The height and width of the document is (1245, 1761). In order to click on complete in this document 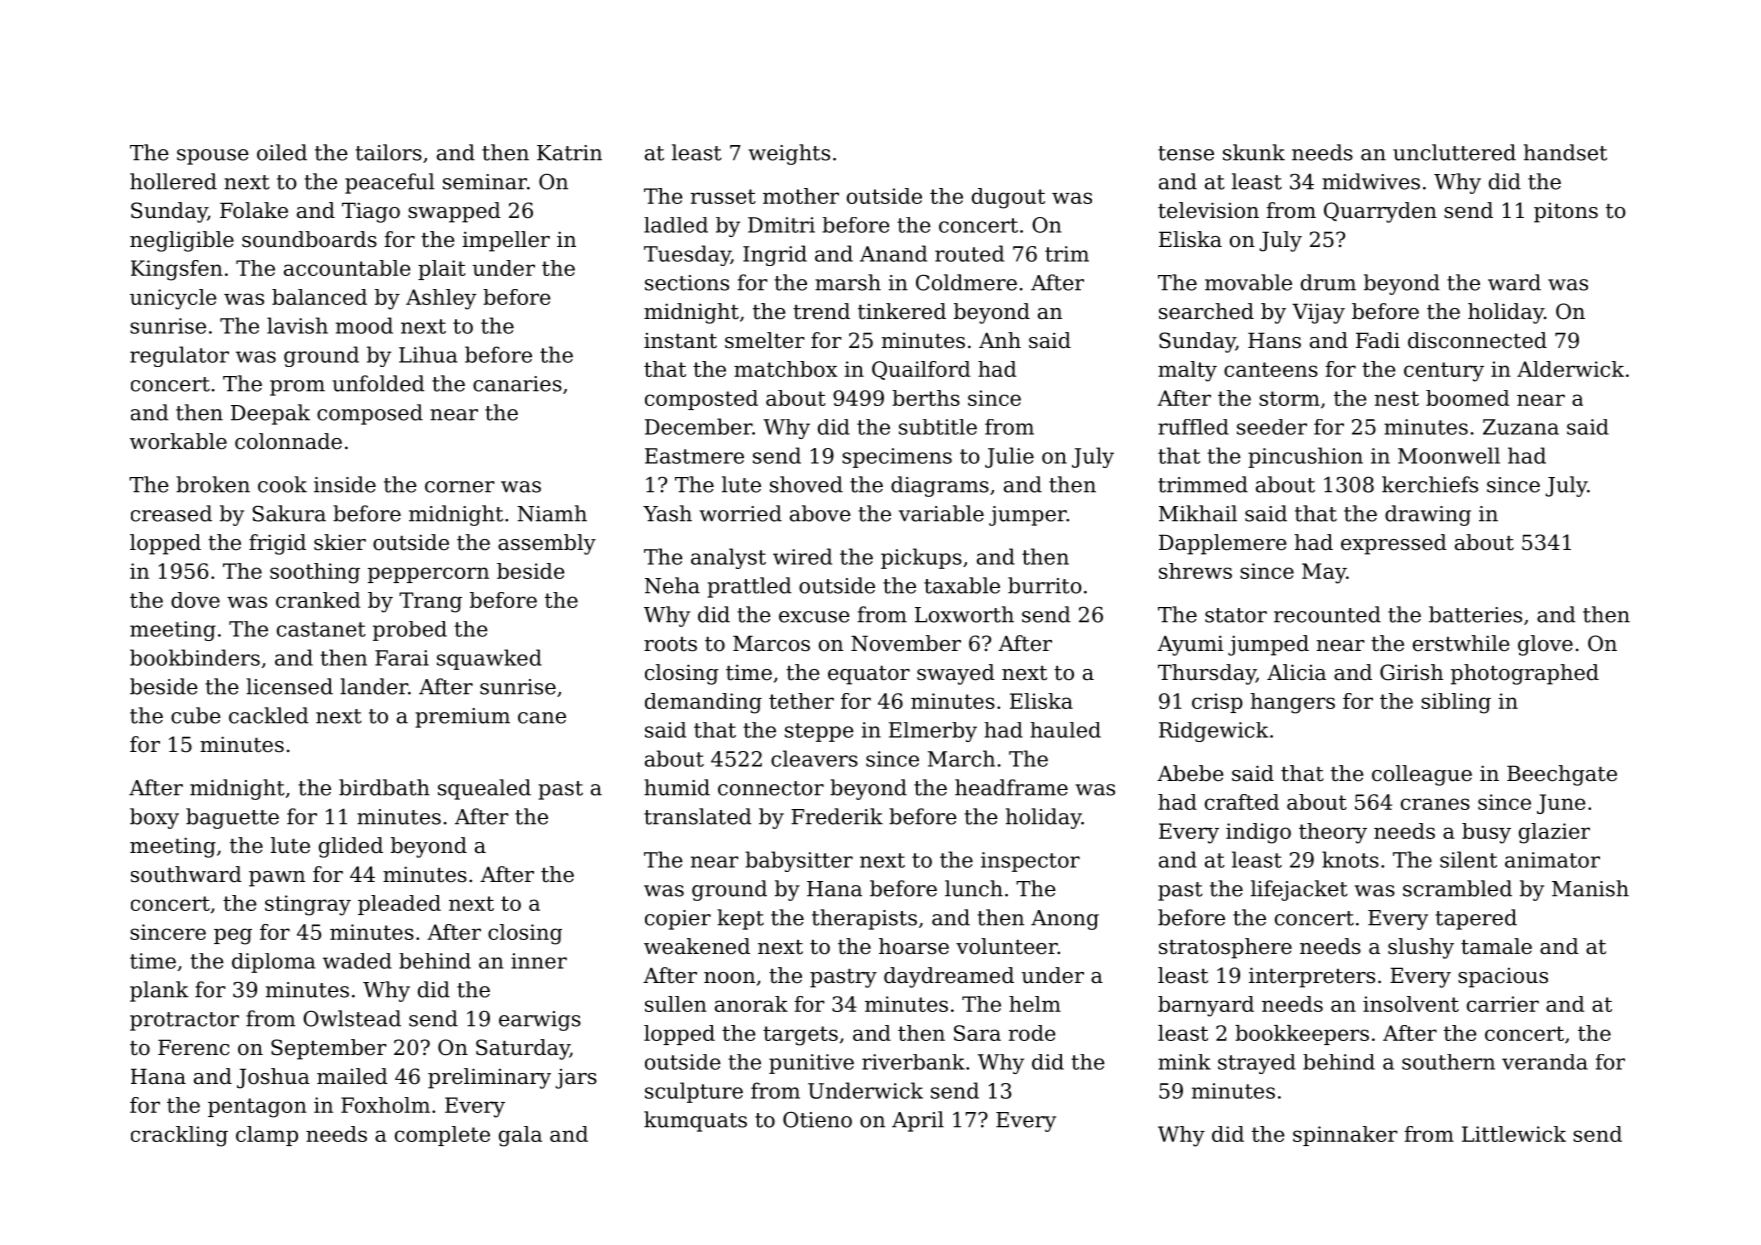, I will do `click(442, 1136)`.
